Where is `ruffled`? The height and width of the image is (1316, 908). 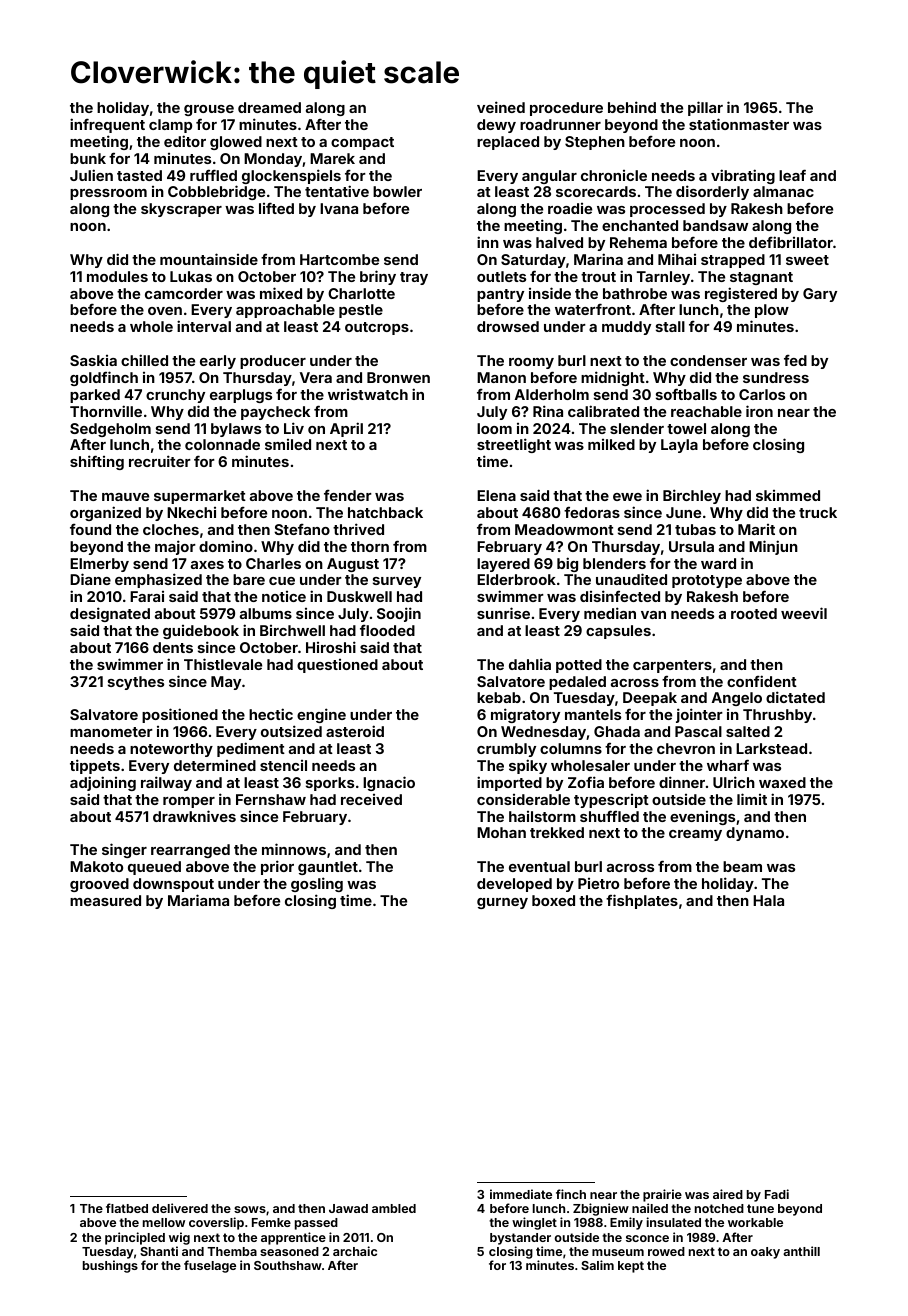
ruffled is located at coordinates (213, 175).
